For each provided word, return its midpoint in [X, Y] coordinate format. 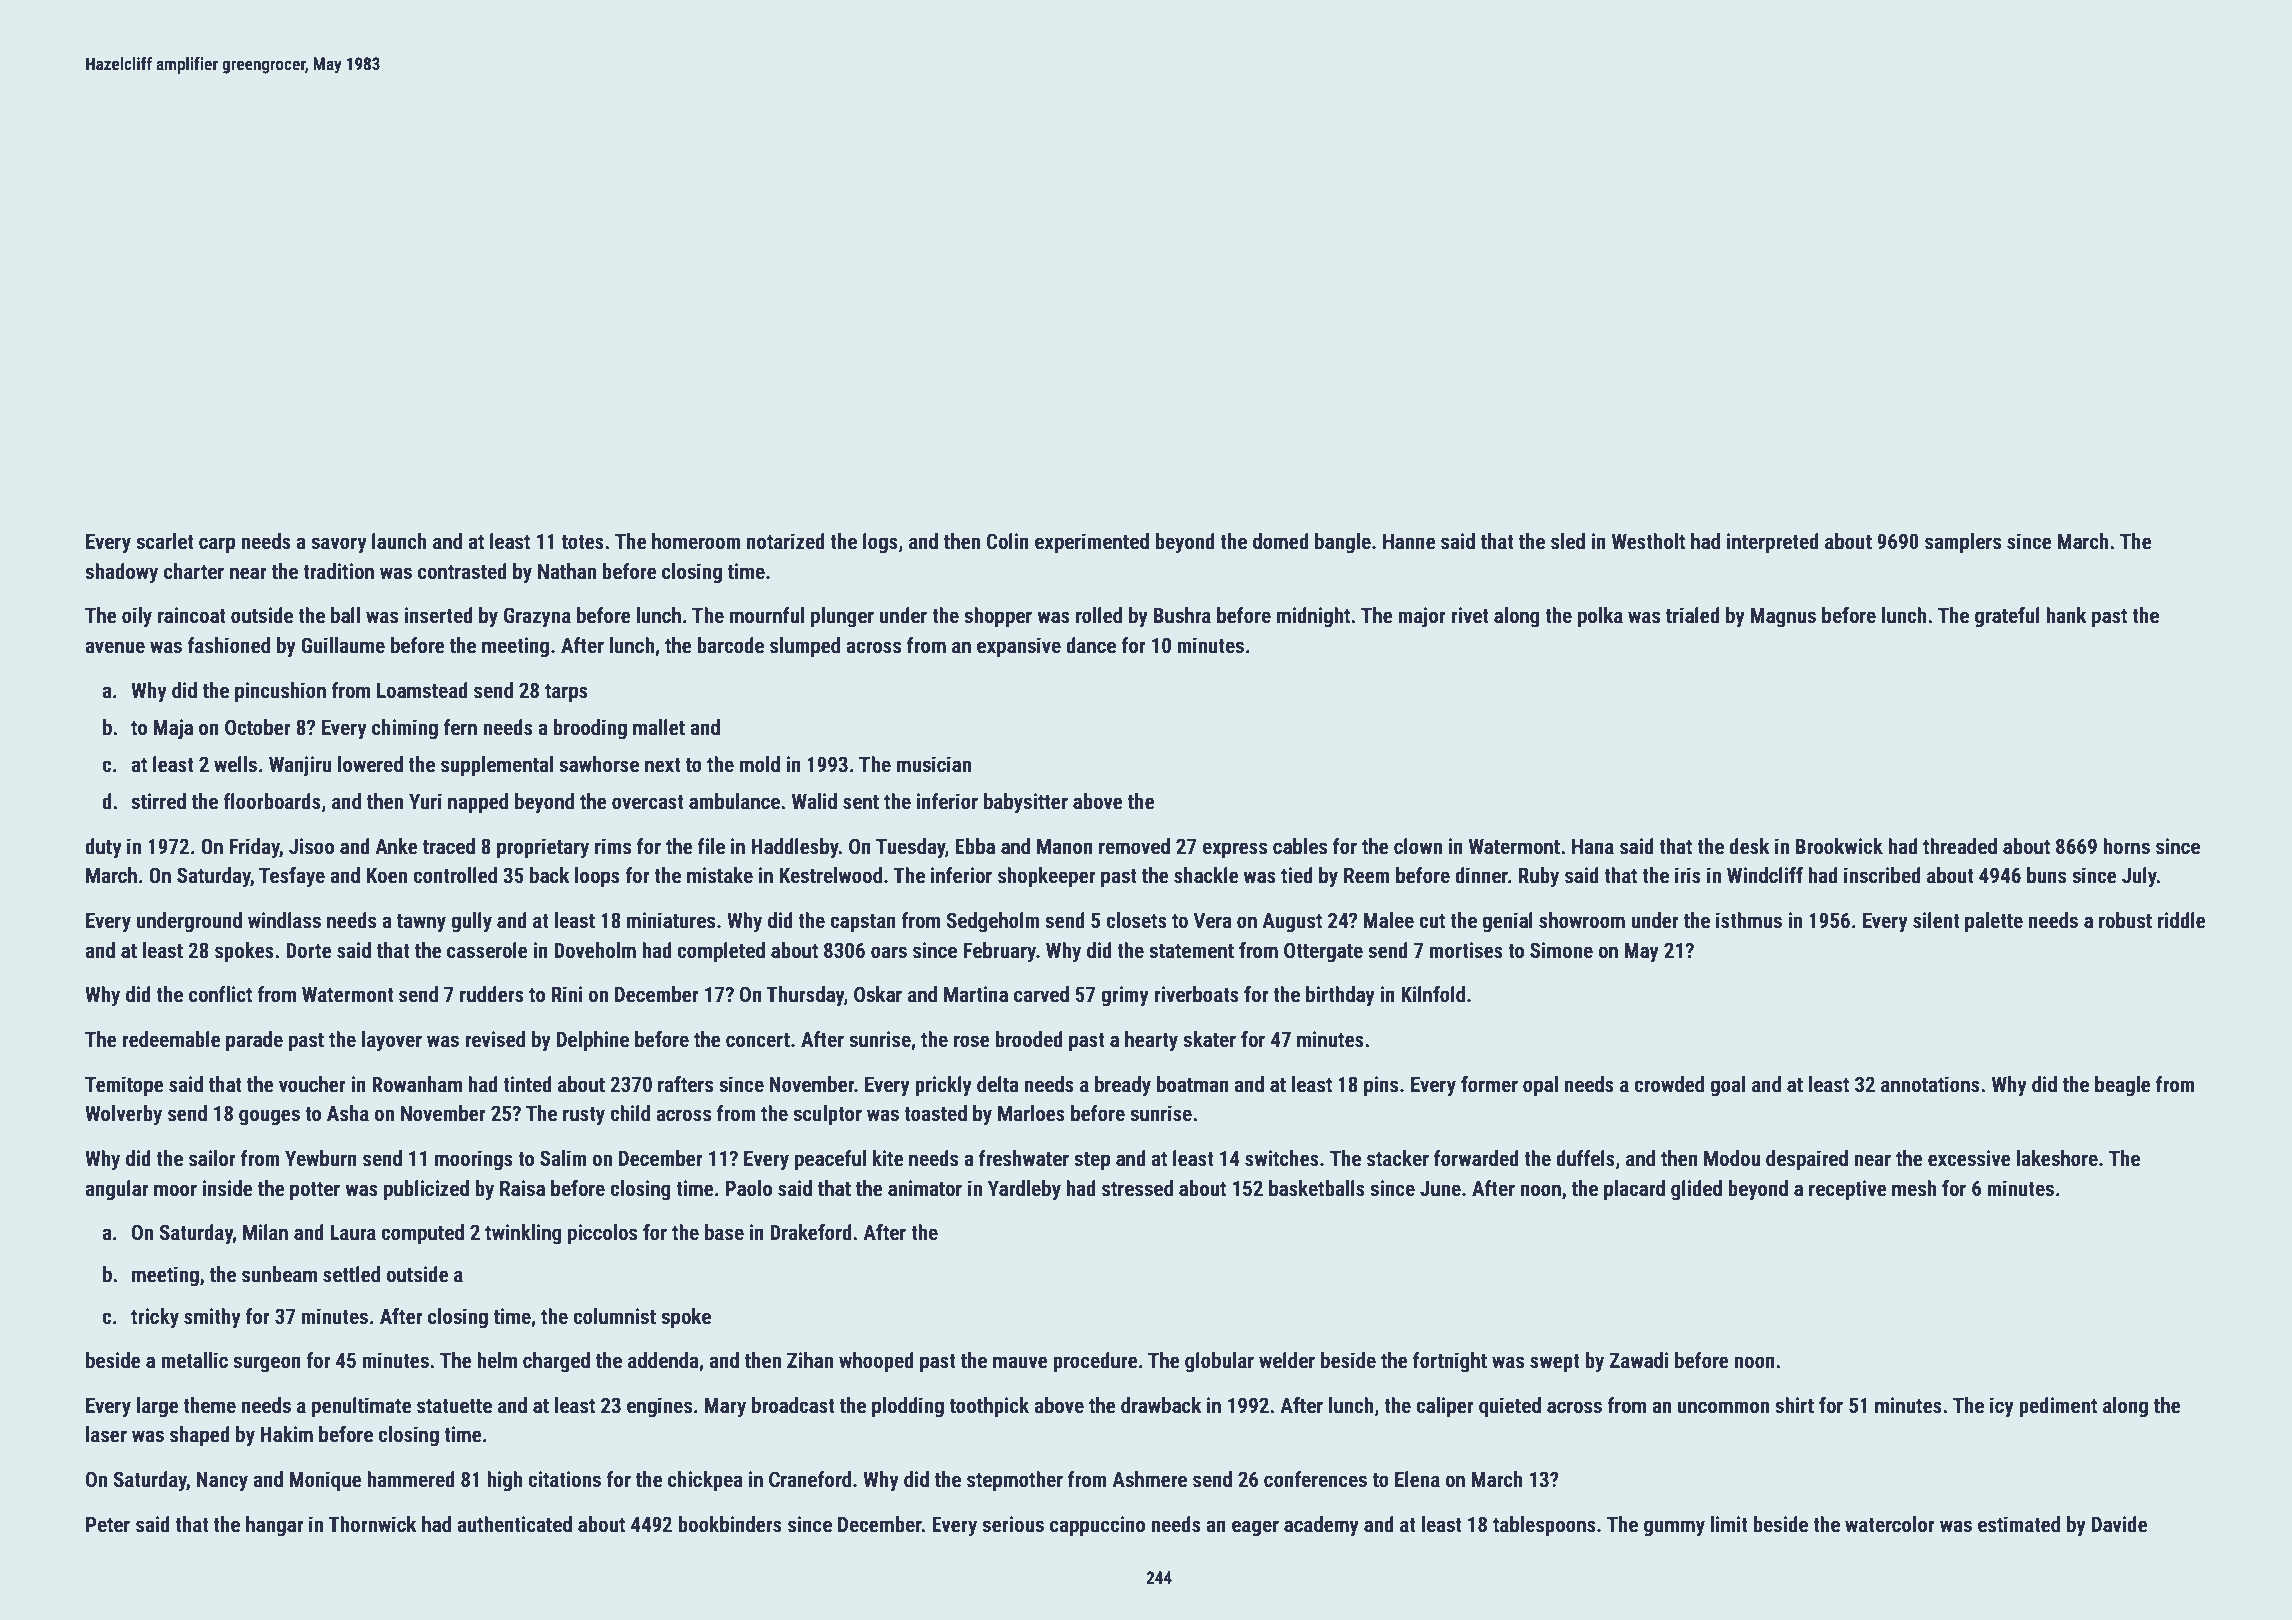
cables [1300, 846]
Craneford [810, 1479]
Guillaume [343, 645]
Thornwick [373, 1524]
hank [2066, 615]
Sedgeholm [993, 922]
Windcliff [1765, 875]
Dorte [309, 950]
